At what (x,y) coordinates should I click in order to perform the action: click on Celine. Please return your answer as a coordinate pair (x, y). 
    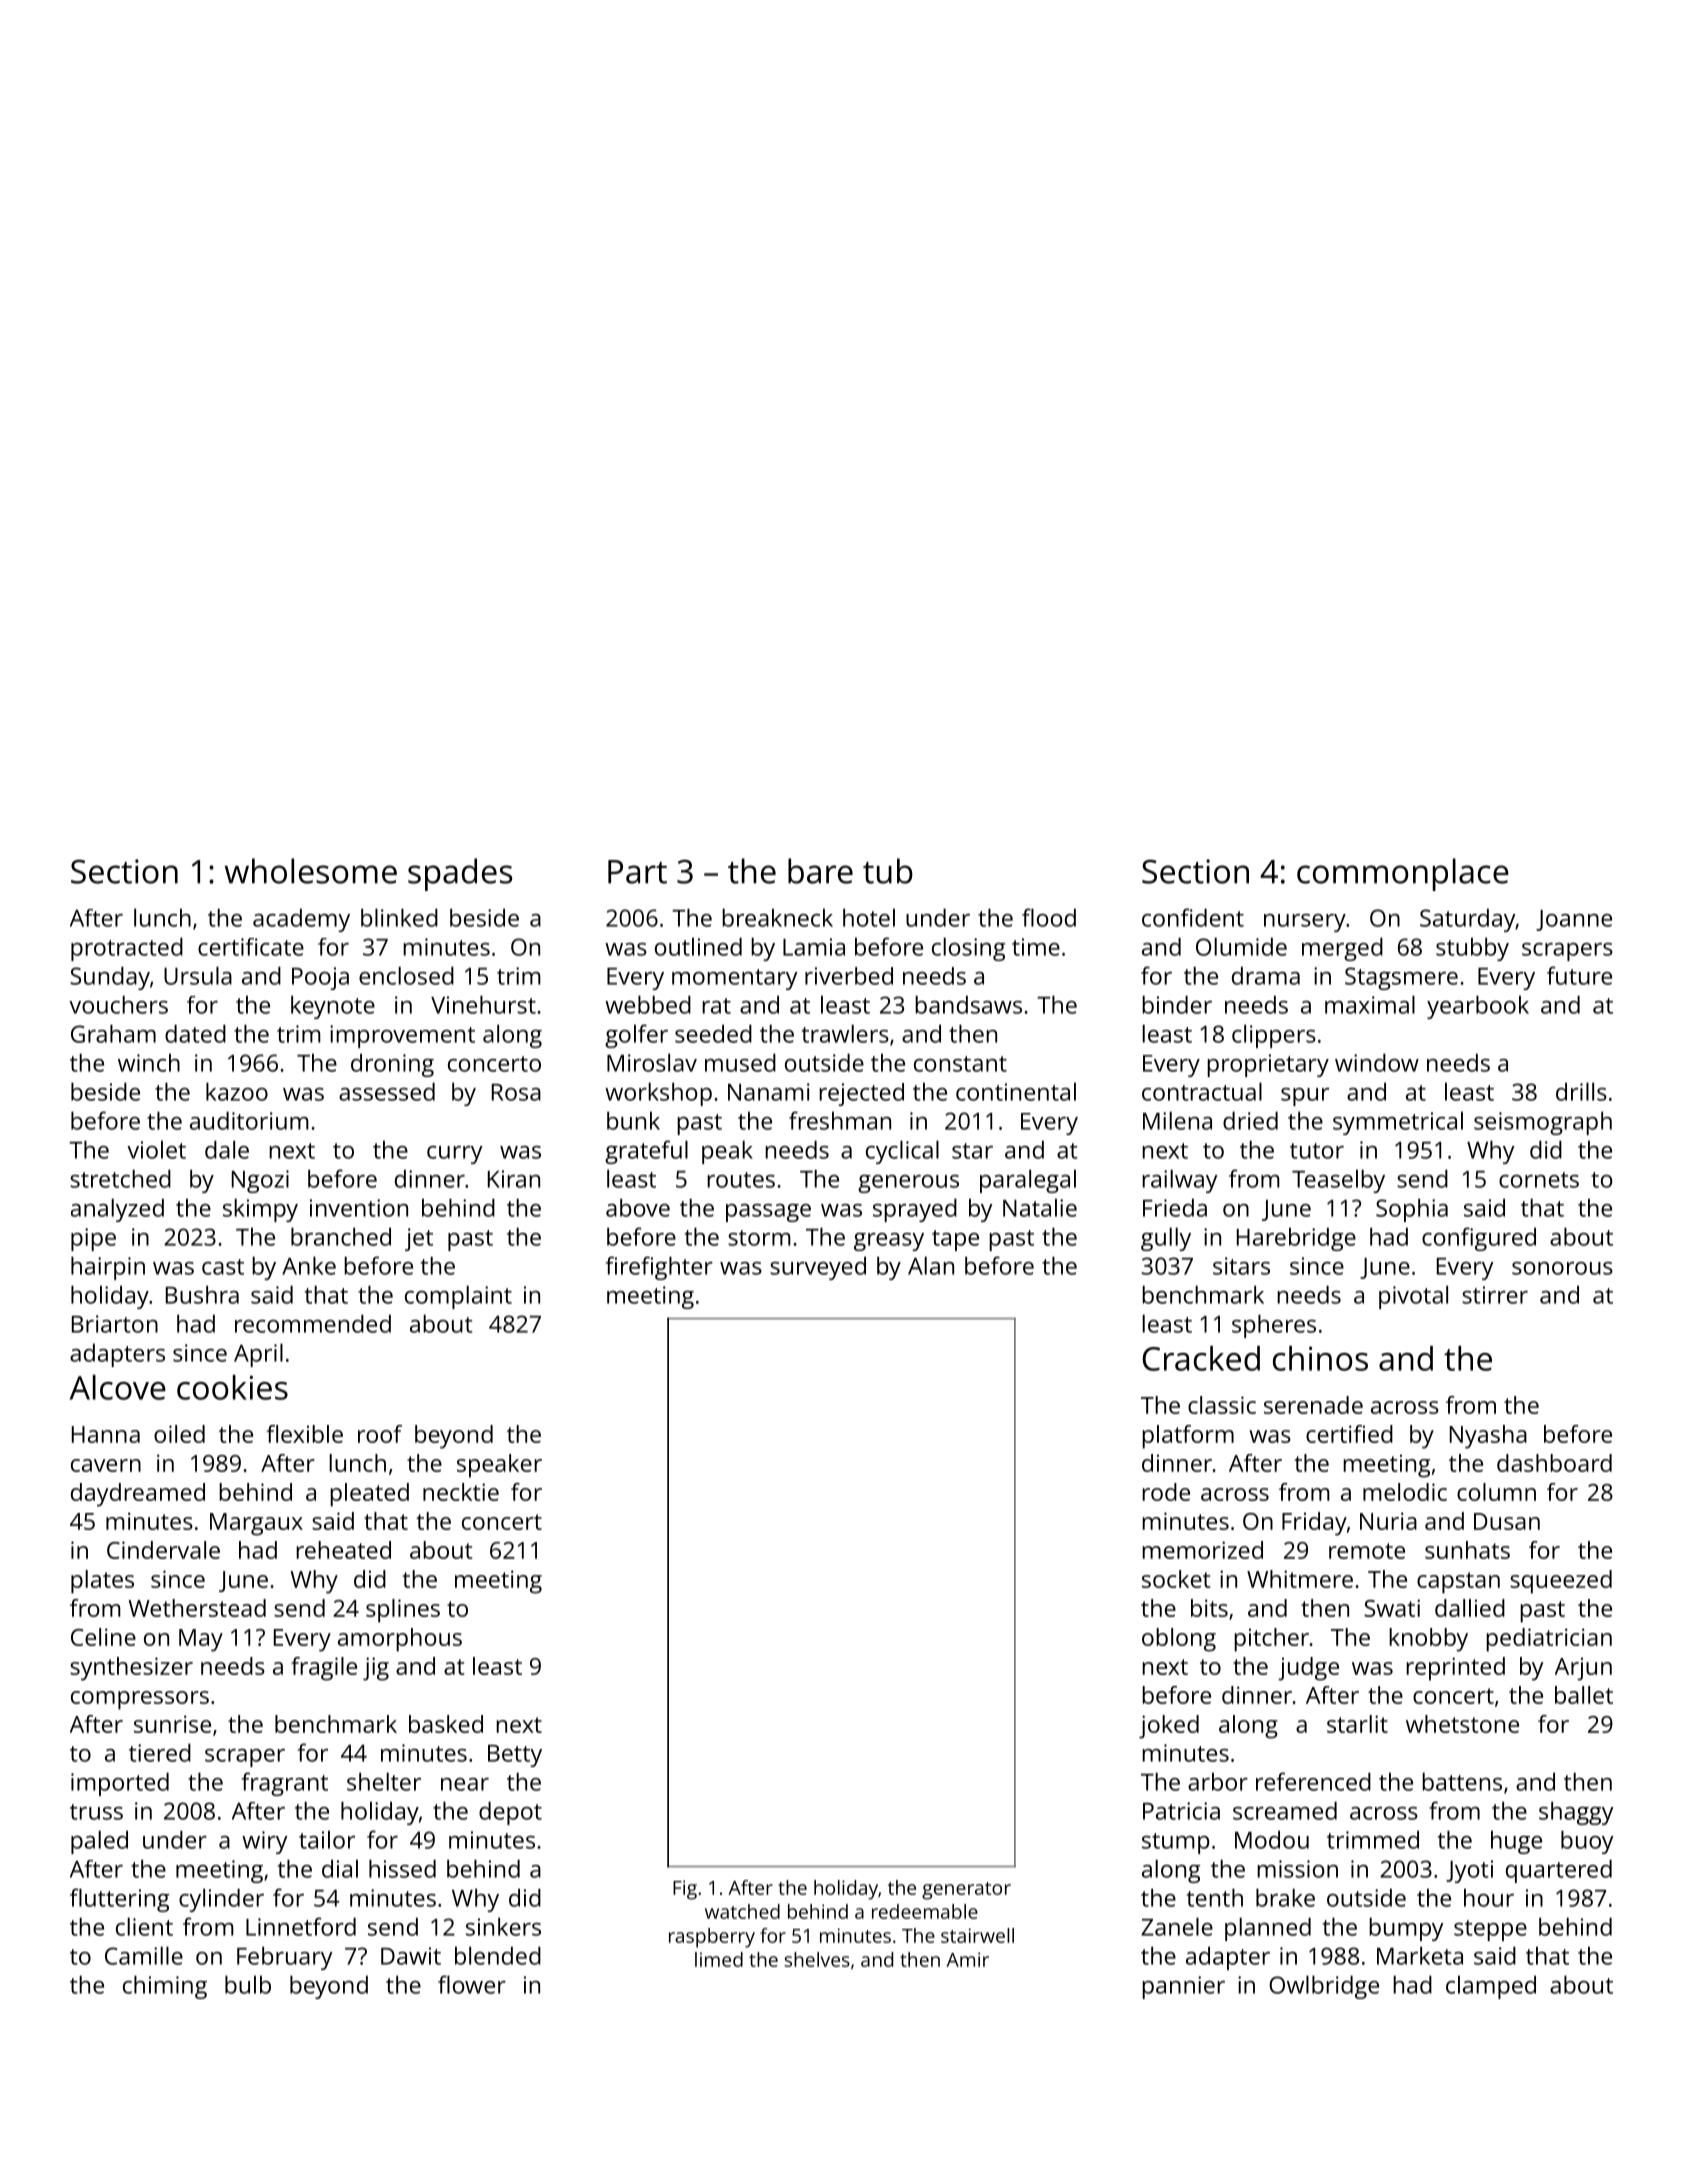
    Looking at the image, I should click on (103, 1637).
